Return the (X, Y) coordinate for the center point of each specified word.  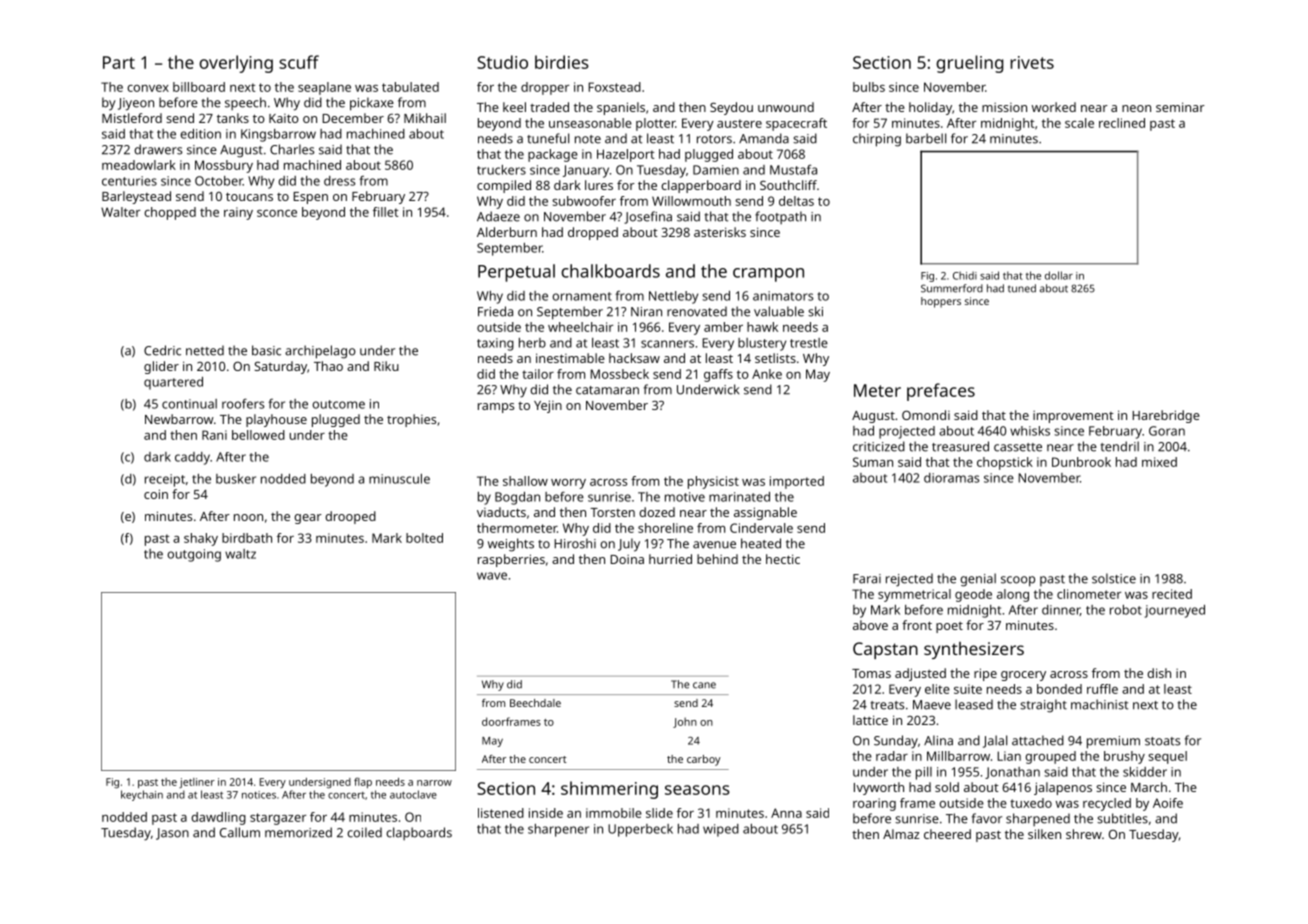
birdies (562, 62)
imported (797, 482)
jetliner (197, 783)
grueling (969, 64)
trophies (411, 420)
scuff (299, 62)
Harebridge (1166, 416)
